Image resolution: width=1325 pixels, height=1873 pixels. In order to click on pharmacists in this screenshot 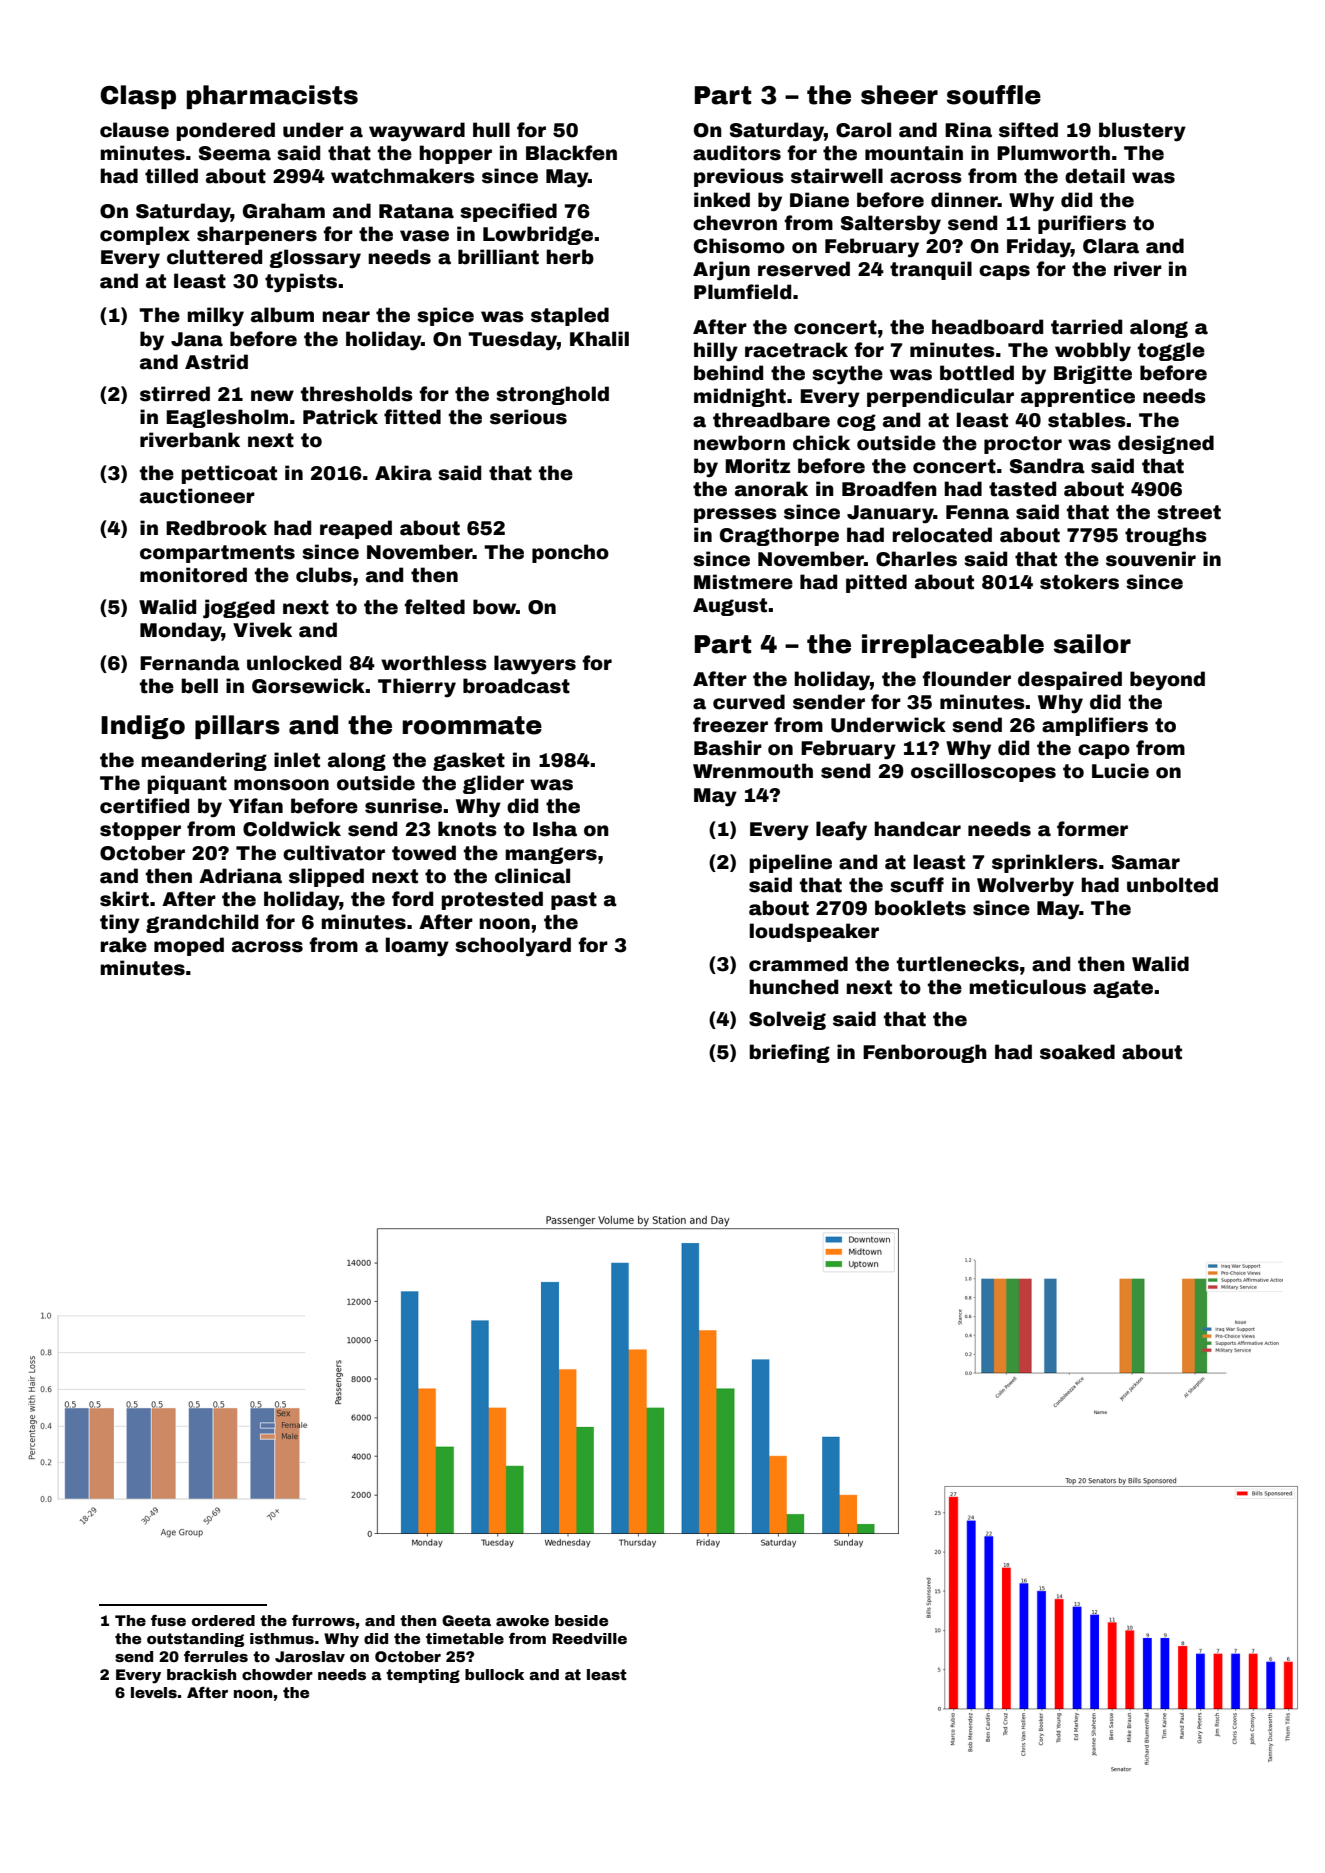, I will do `click(272, 97)`.
